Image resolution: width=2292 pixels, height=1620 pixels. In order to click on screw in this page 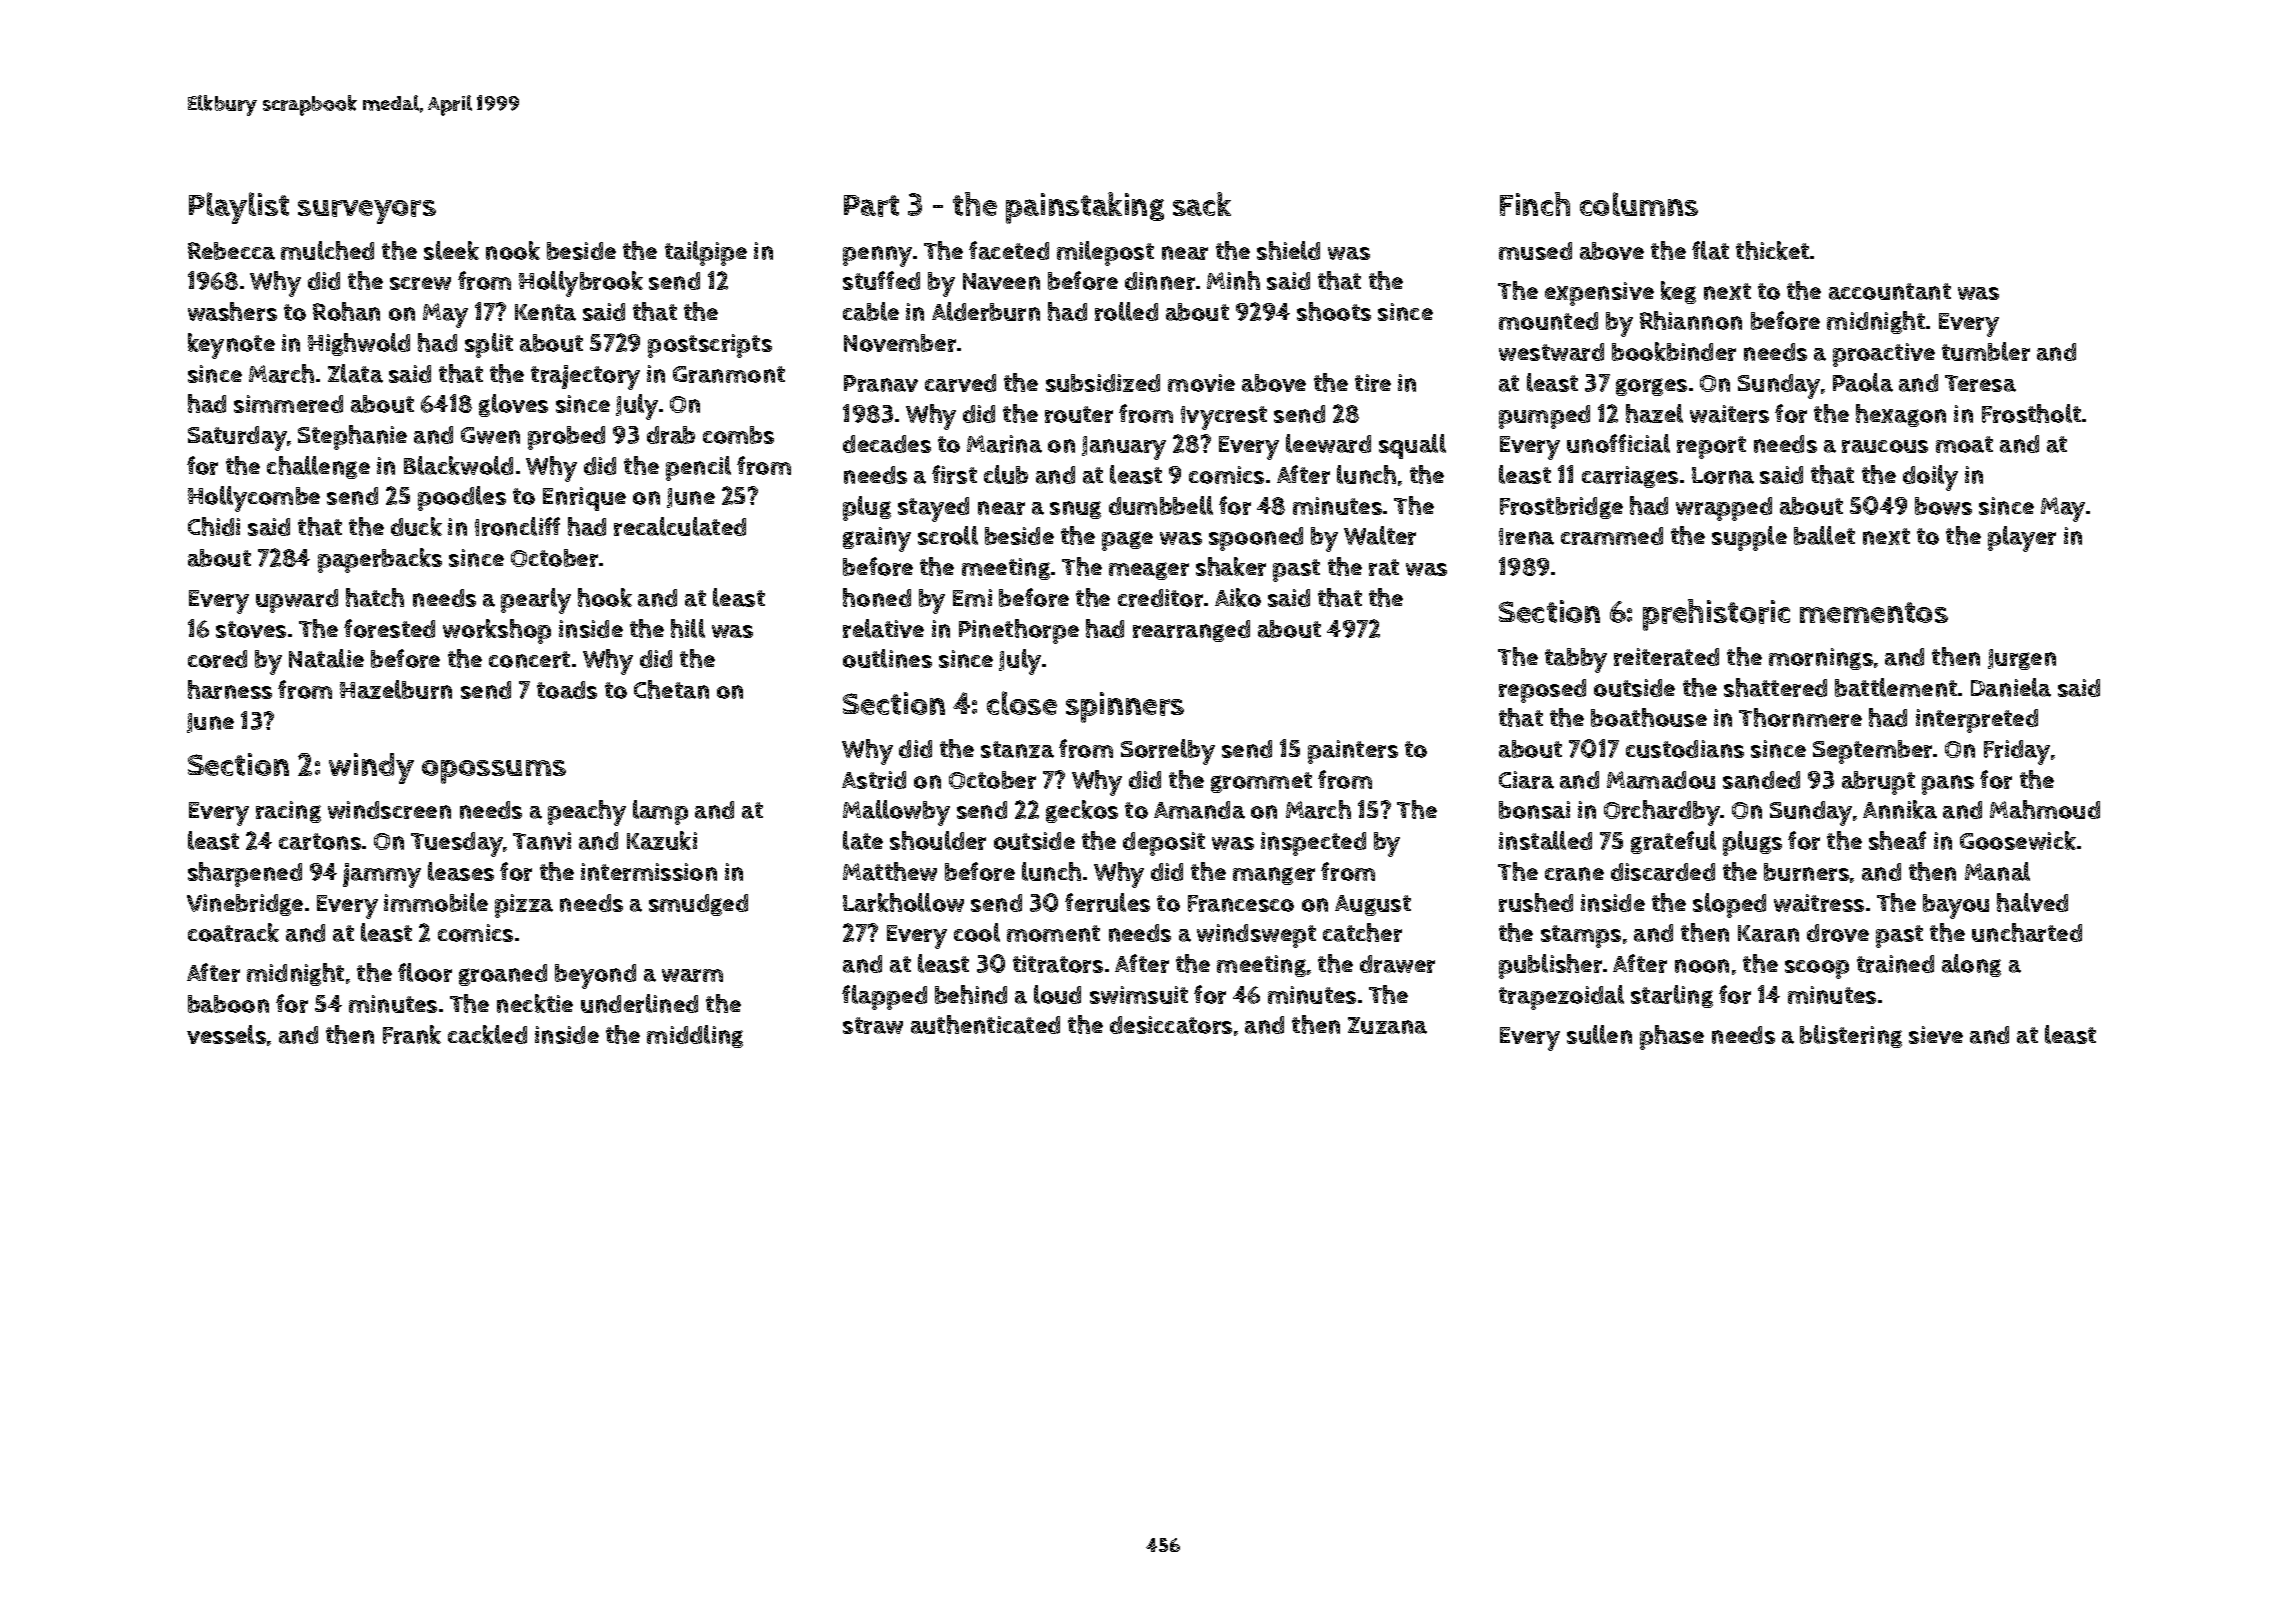, I will do `click(420, 283)`.
